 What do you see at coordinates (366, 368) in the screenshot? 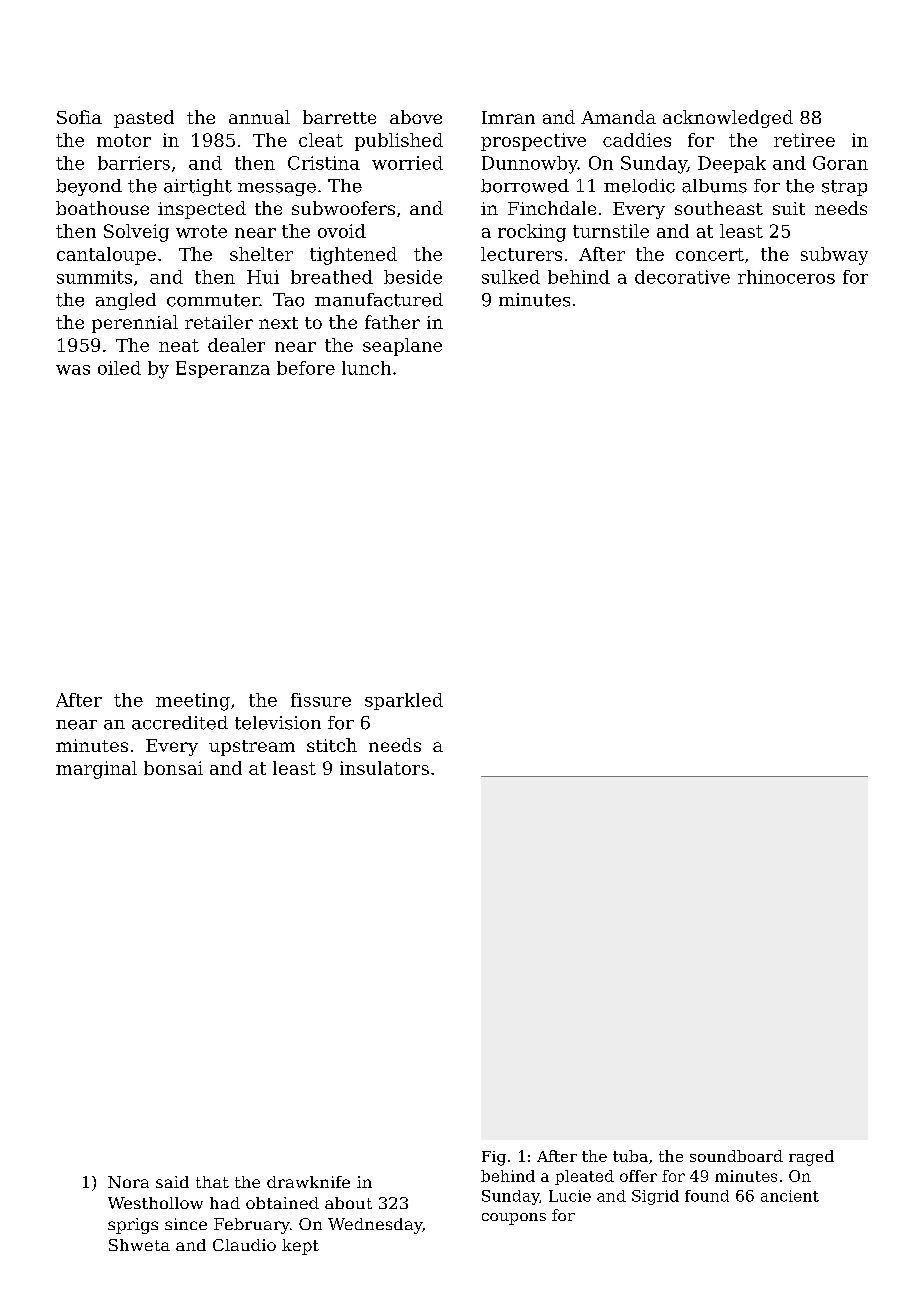
I see `lunch` at bounding box center [366, 368].
